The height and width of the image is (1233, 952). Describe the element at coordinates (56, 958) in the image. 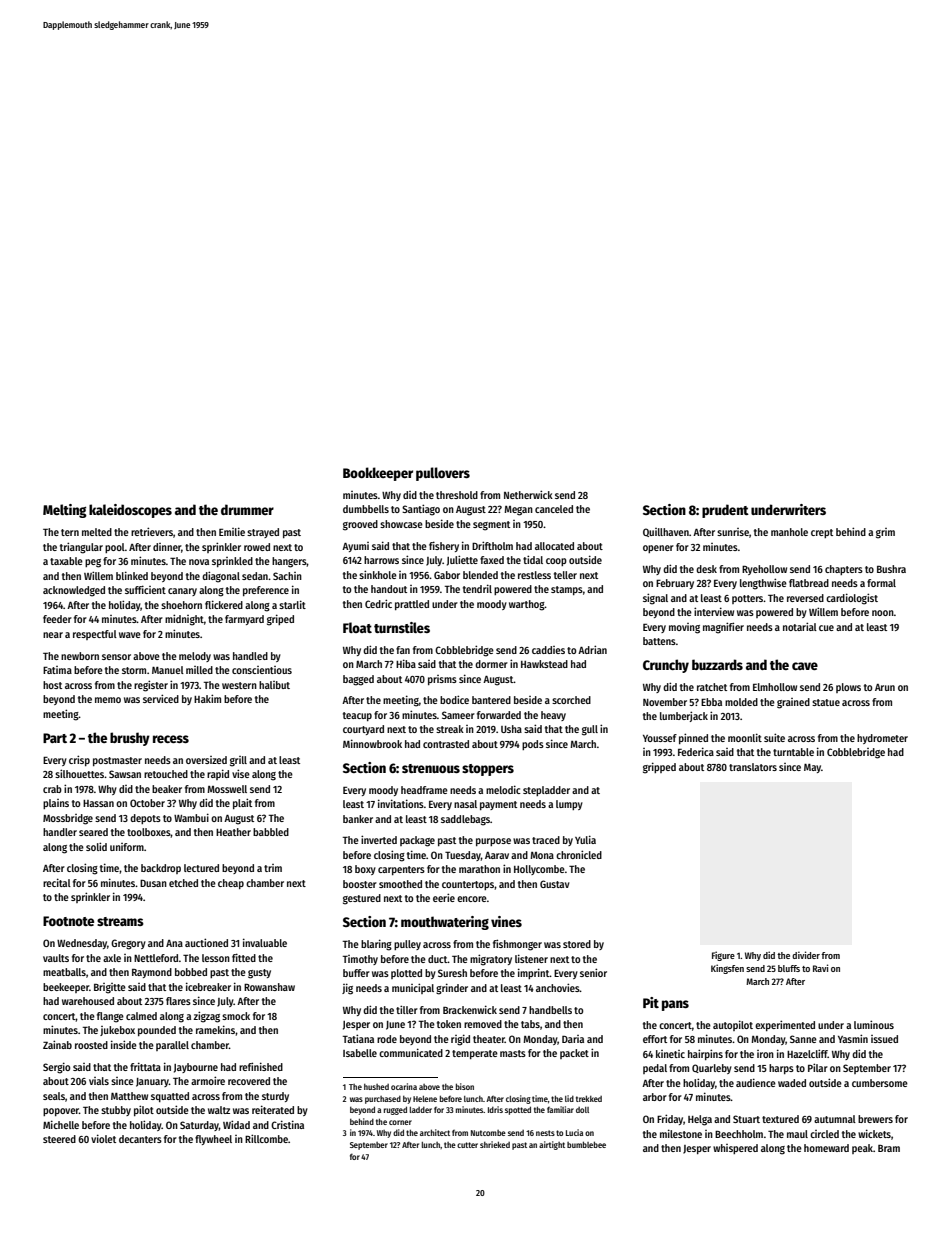

I see `vaults` at that location.
